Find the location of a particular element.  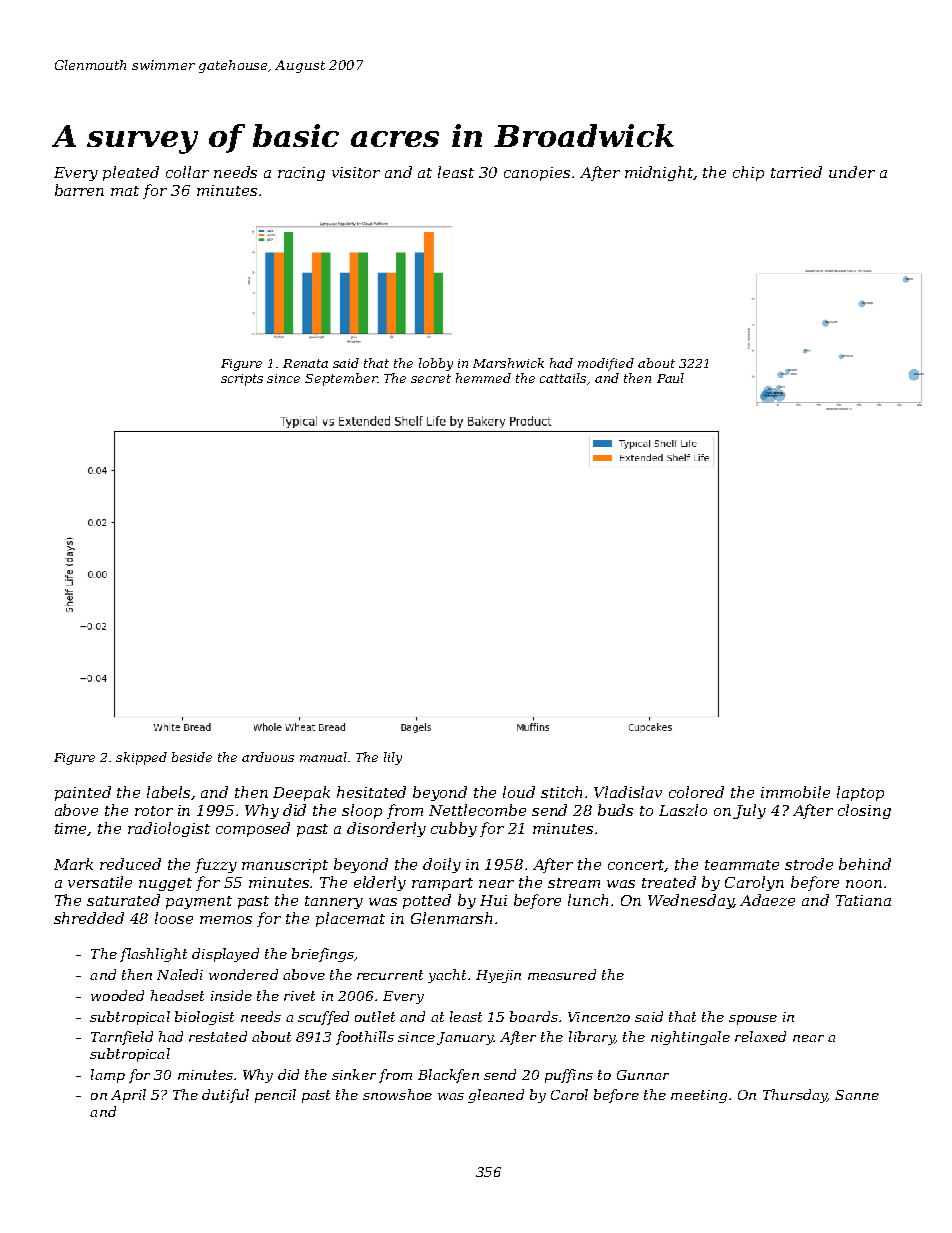

nugget is located at coordinates (165, 884).
